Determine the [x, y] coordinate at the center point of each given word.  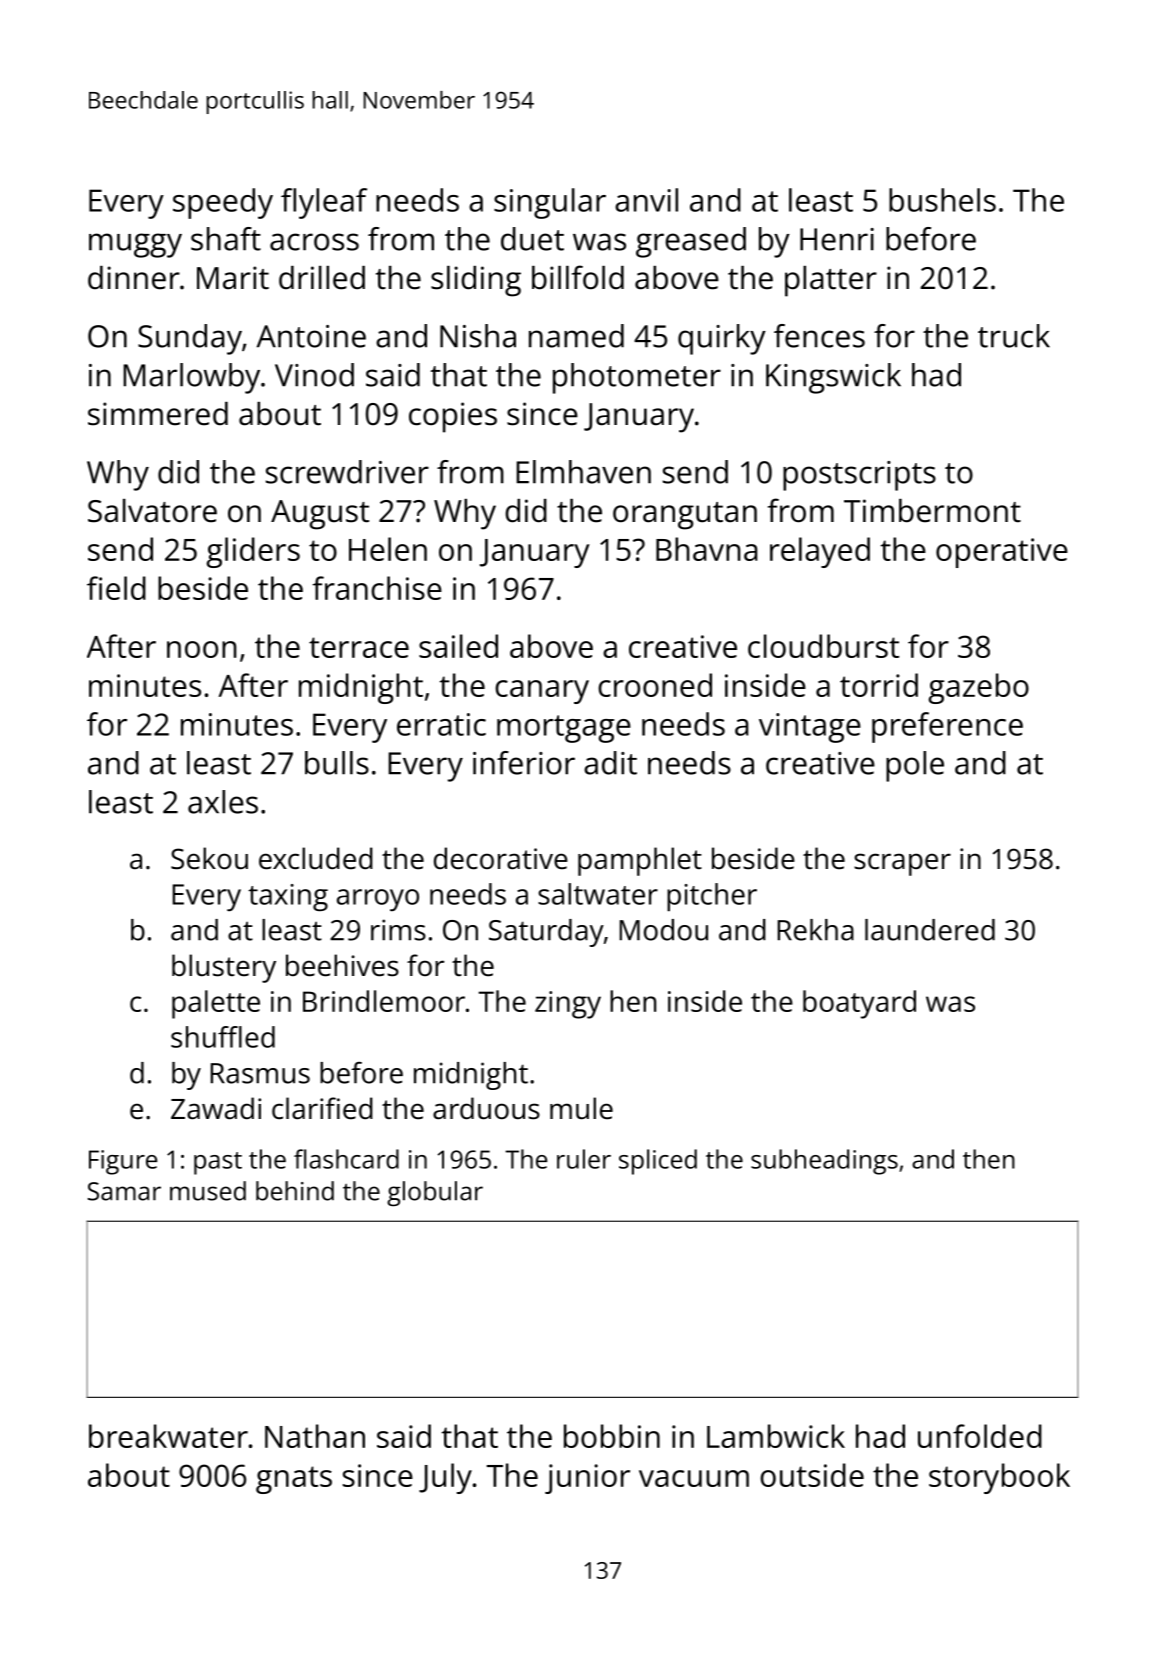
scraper [902, 864]
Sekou [209, 858]
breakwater [168, 1436]
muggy [135, 245]
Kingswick [833, 378]
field [116, 588]
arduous [486, 1108]
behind [295, 1191]
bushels [942, 200]
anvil [646, 200]
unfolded [980, 1436]
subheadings [824, 1162]
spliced [658, 1162]
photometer [637, 378]
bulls [337, 763]
